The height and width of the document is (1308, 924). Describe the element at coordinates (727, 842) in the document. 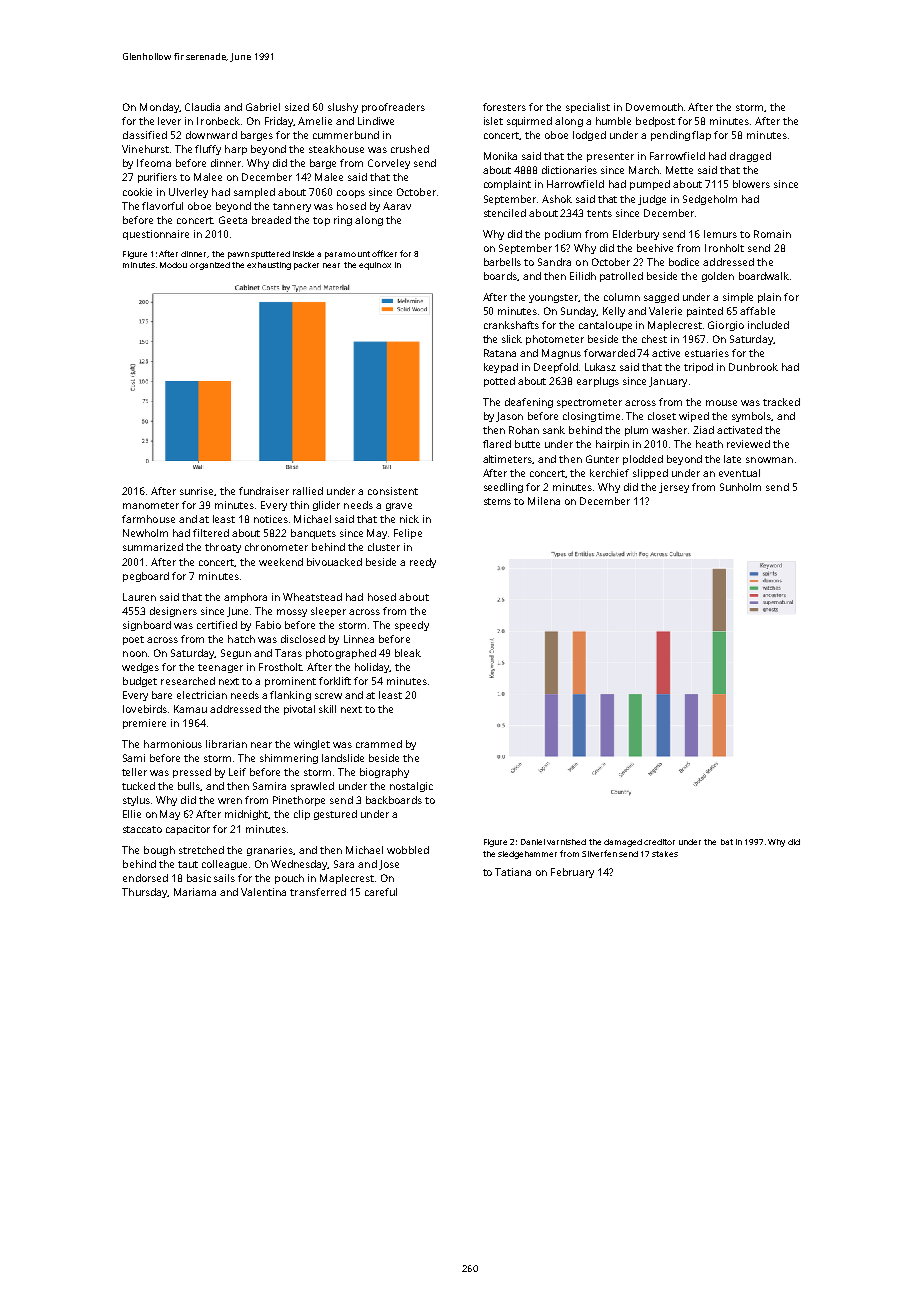

I see `bat` at that location.
